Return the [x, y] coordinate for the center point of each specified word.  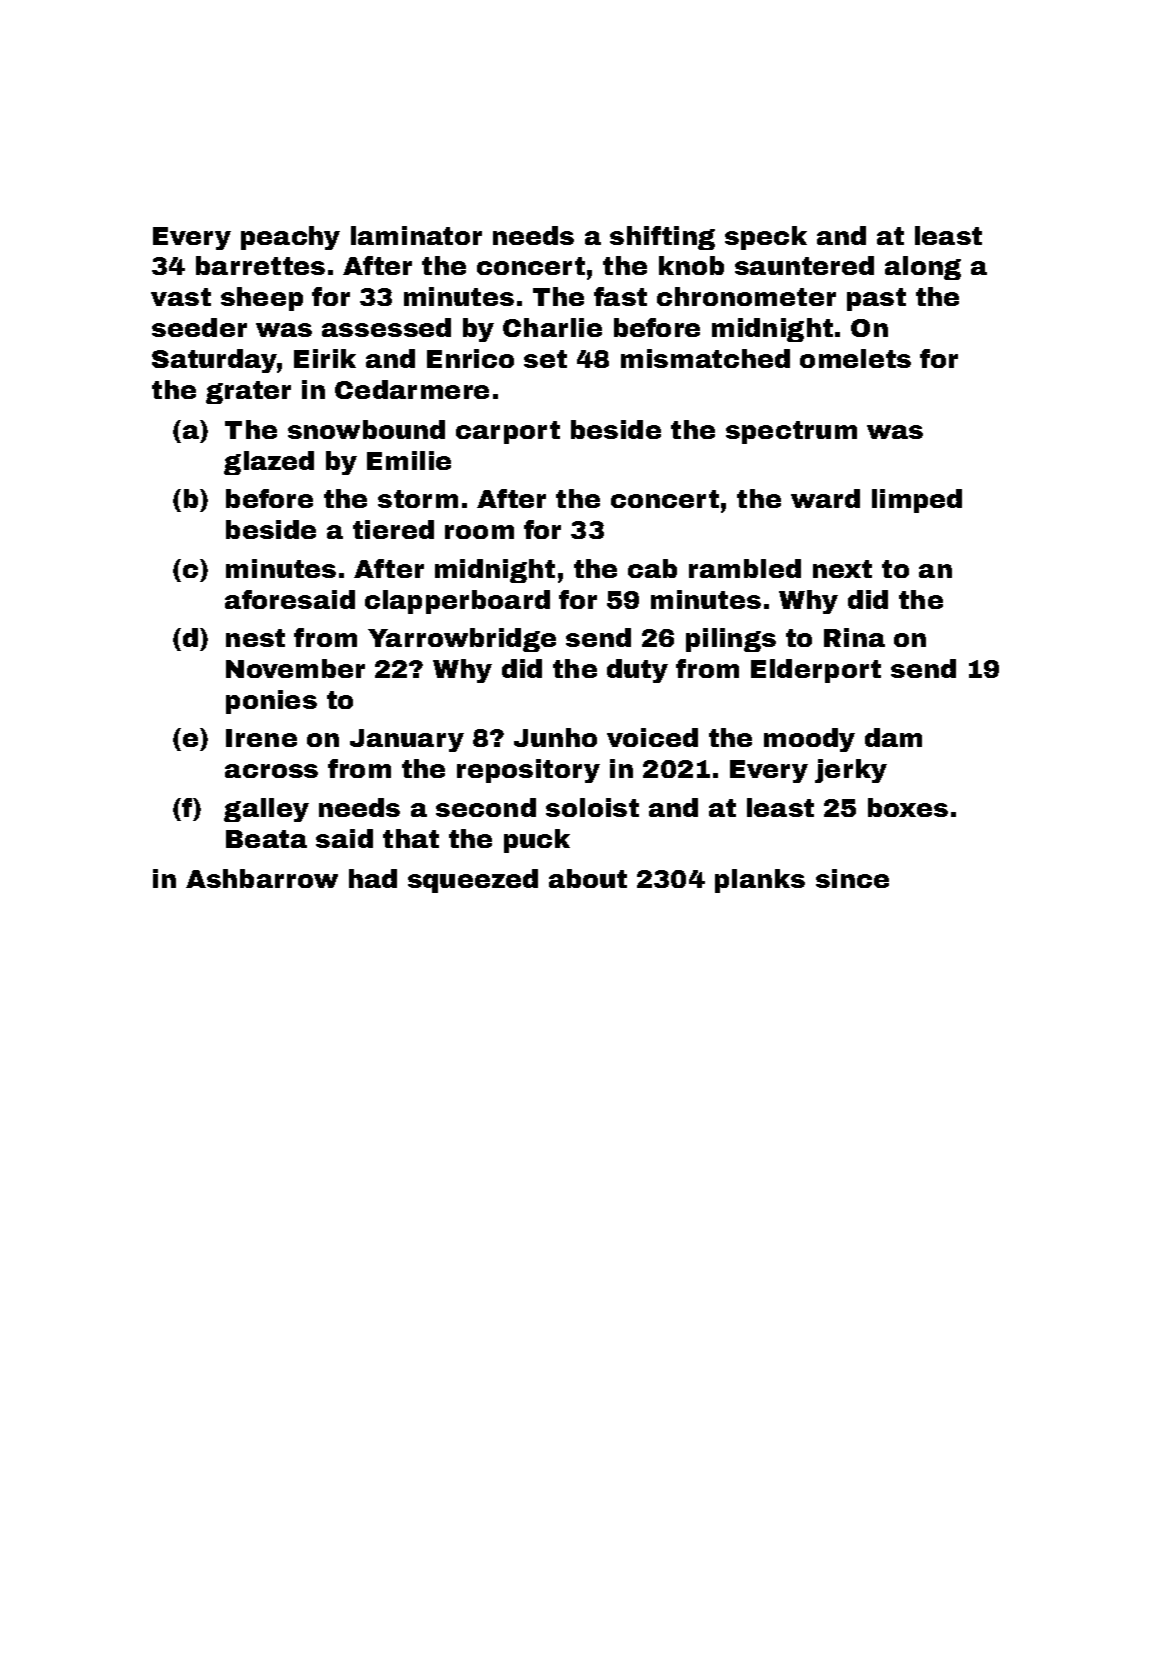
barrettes [260, 265]
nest [255, 638]
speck [766, 238]
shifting [662, 238]
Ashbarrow [262, 878]
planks [760, 881]
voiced [652, 737]
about [588, 878]
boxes [908, 807]
